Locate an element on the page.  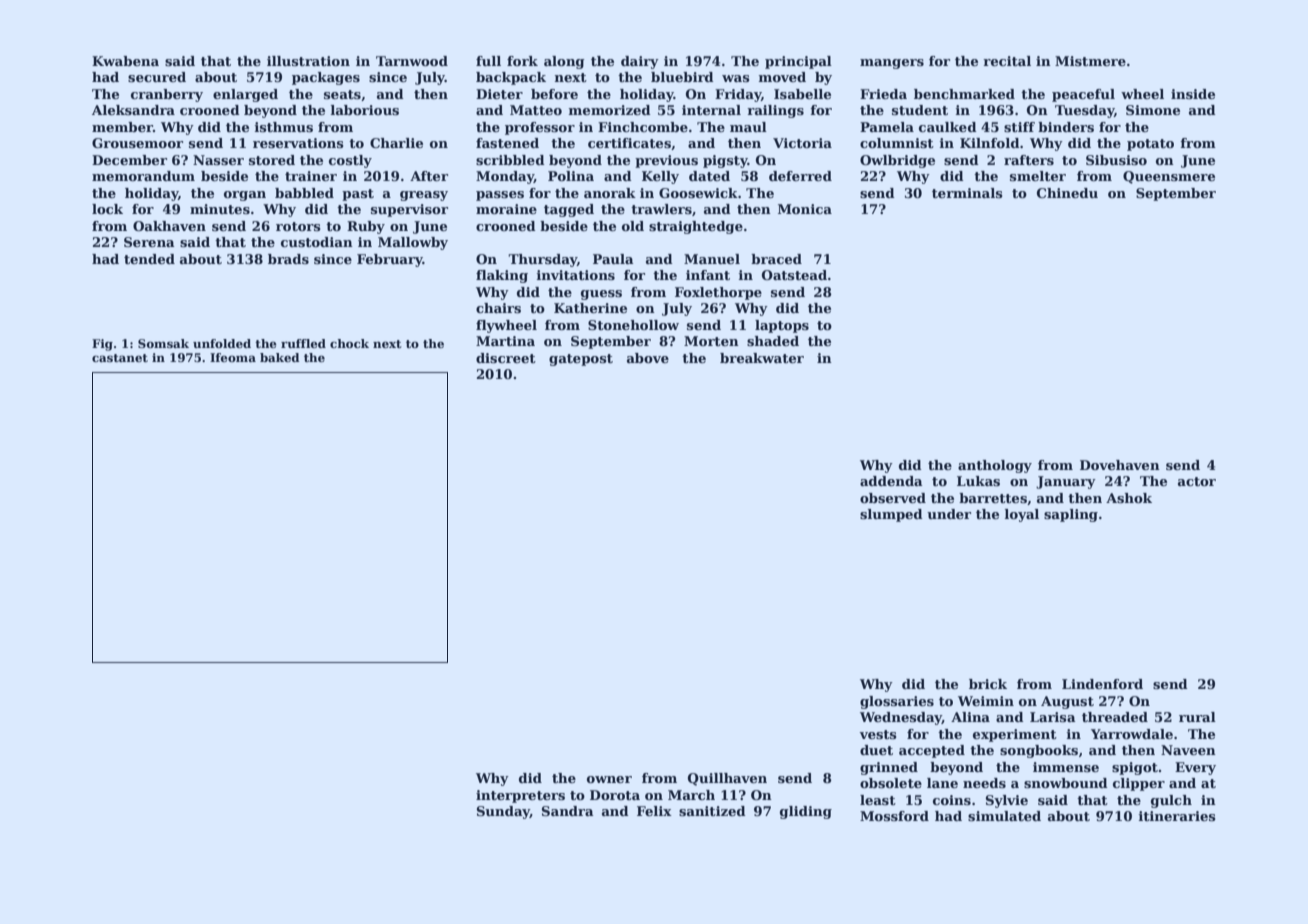
breakwater is located at coordinates (762, 358).
